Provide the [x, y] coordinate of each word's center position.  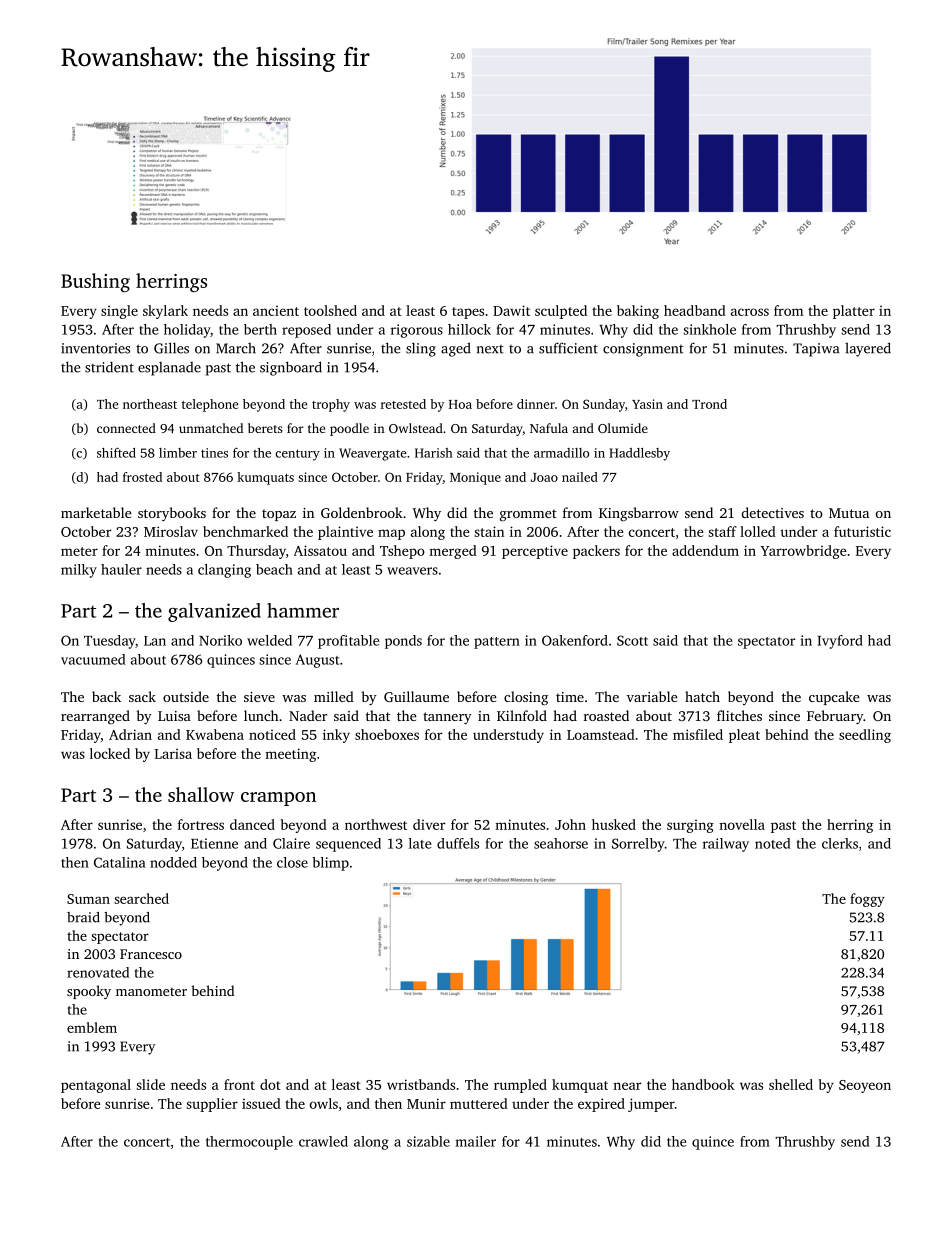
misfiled [698, 734]
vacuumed [93, 659]
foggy [867, 900]
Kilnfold [522, 715]
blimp [330, 864]
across [750, 312]
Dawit [511, 310]
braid [83, 917]
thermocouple [249, 1143]
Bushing [95, 282]
